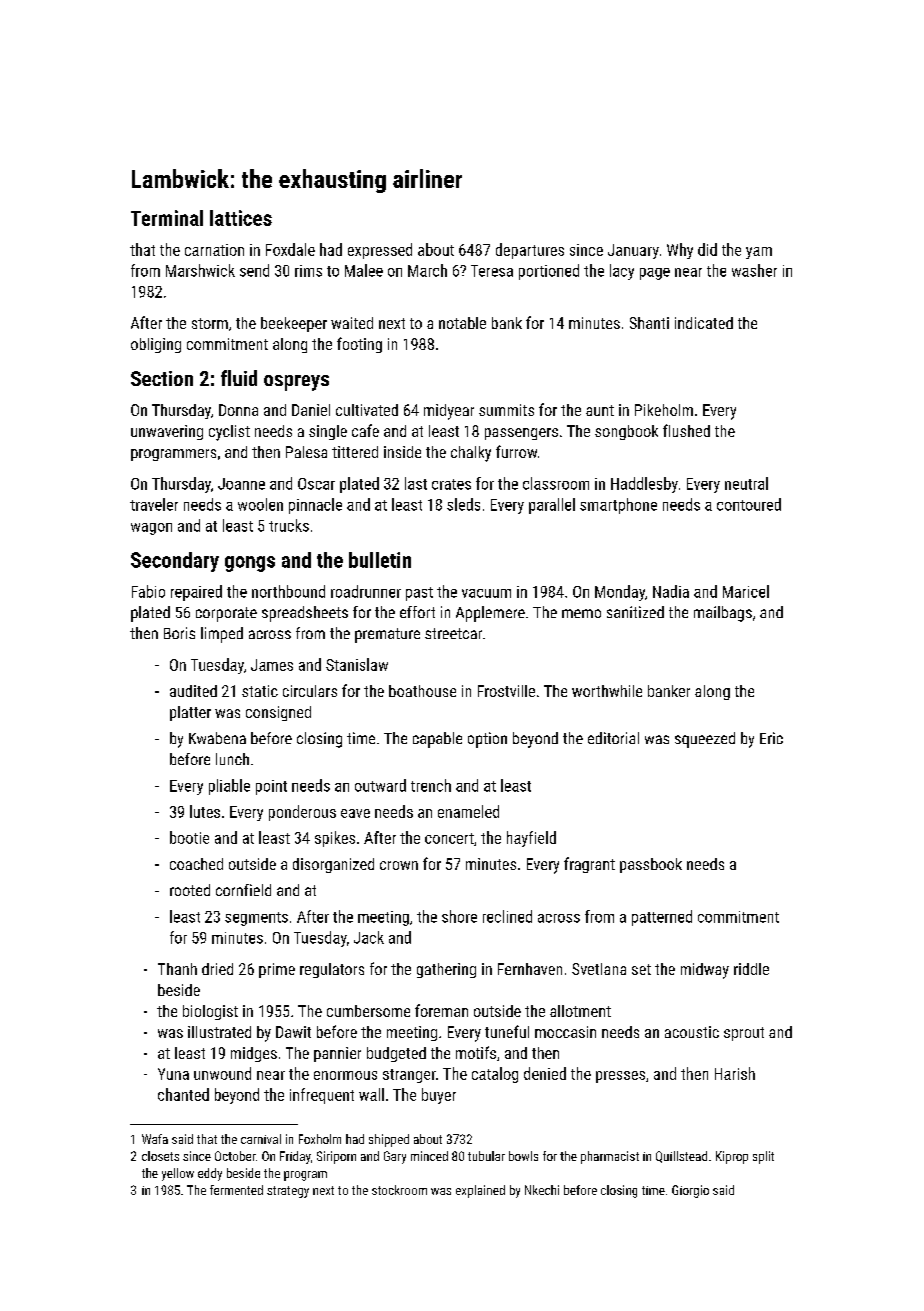 This document has height=1311, width=924. I want to click on yellow, so click(178, 1174).
